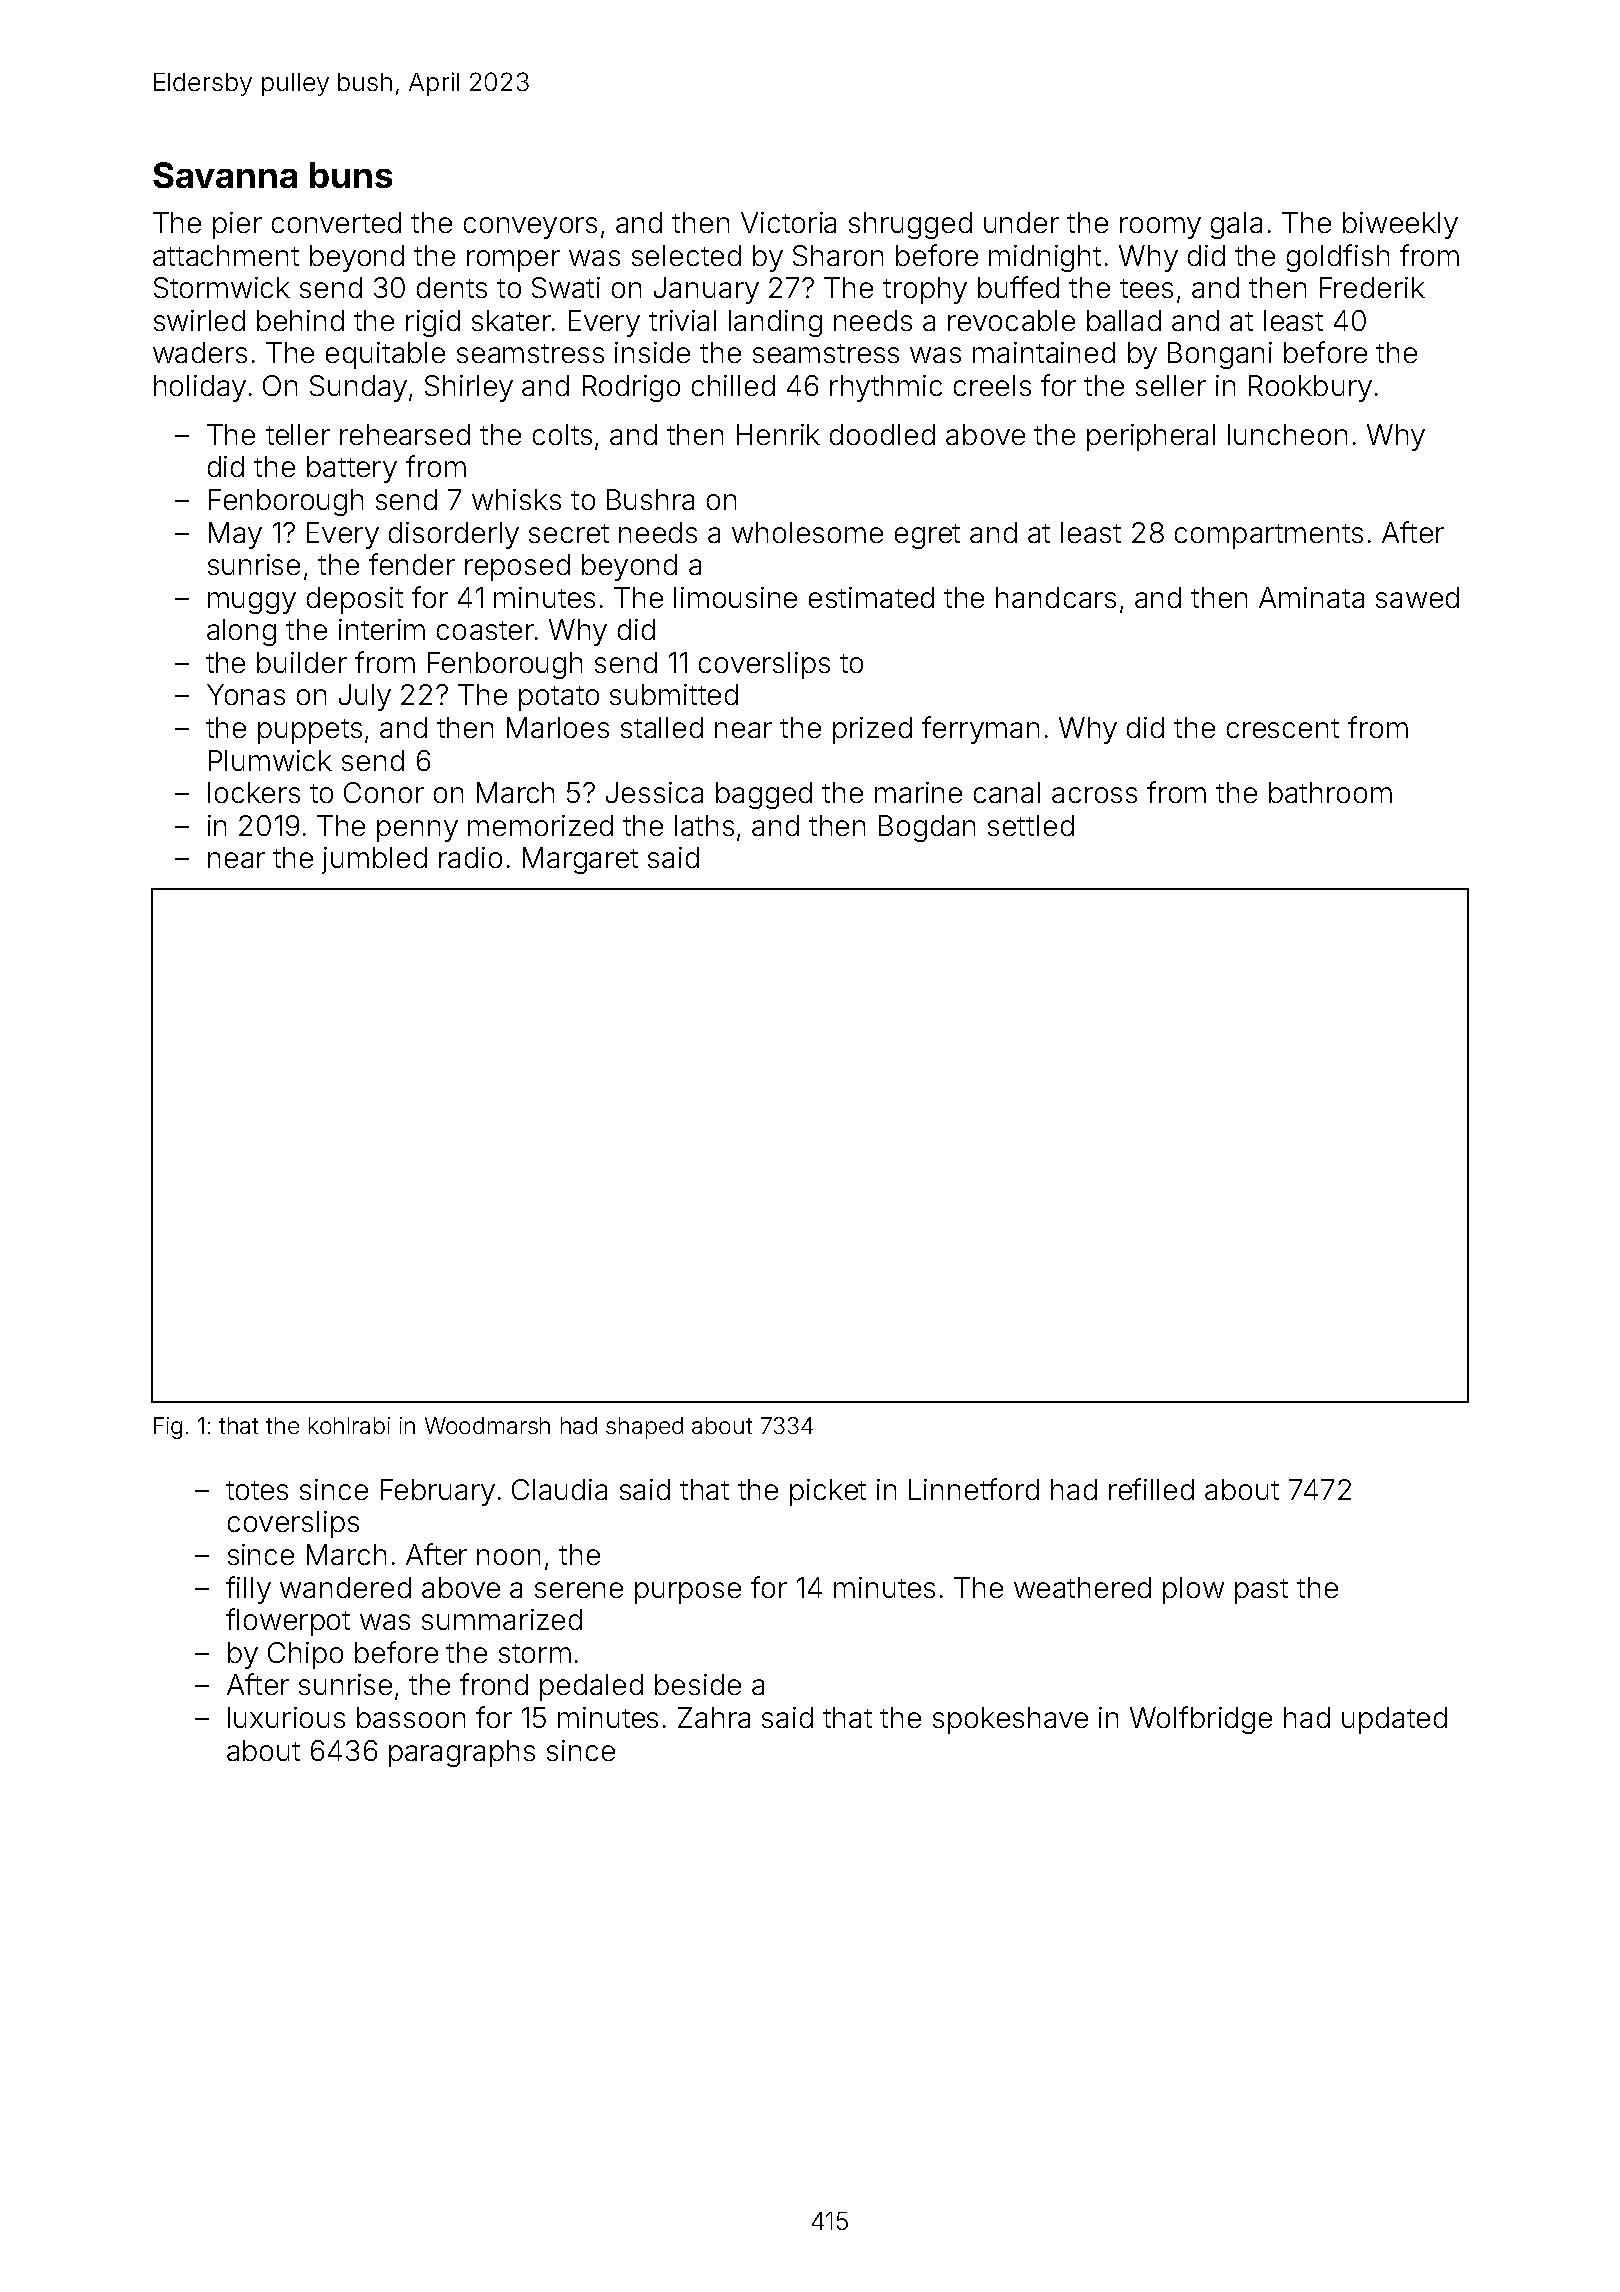  Describe the element at coordinates (910, 225) in the document. I see `shrugged` at that location.
